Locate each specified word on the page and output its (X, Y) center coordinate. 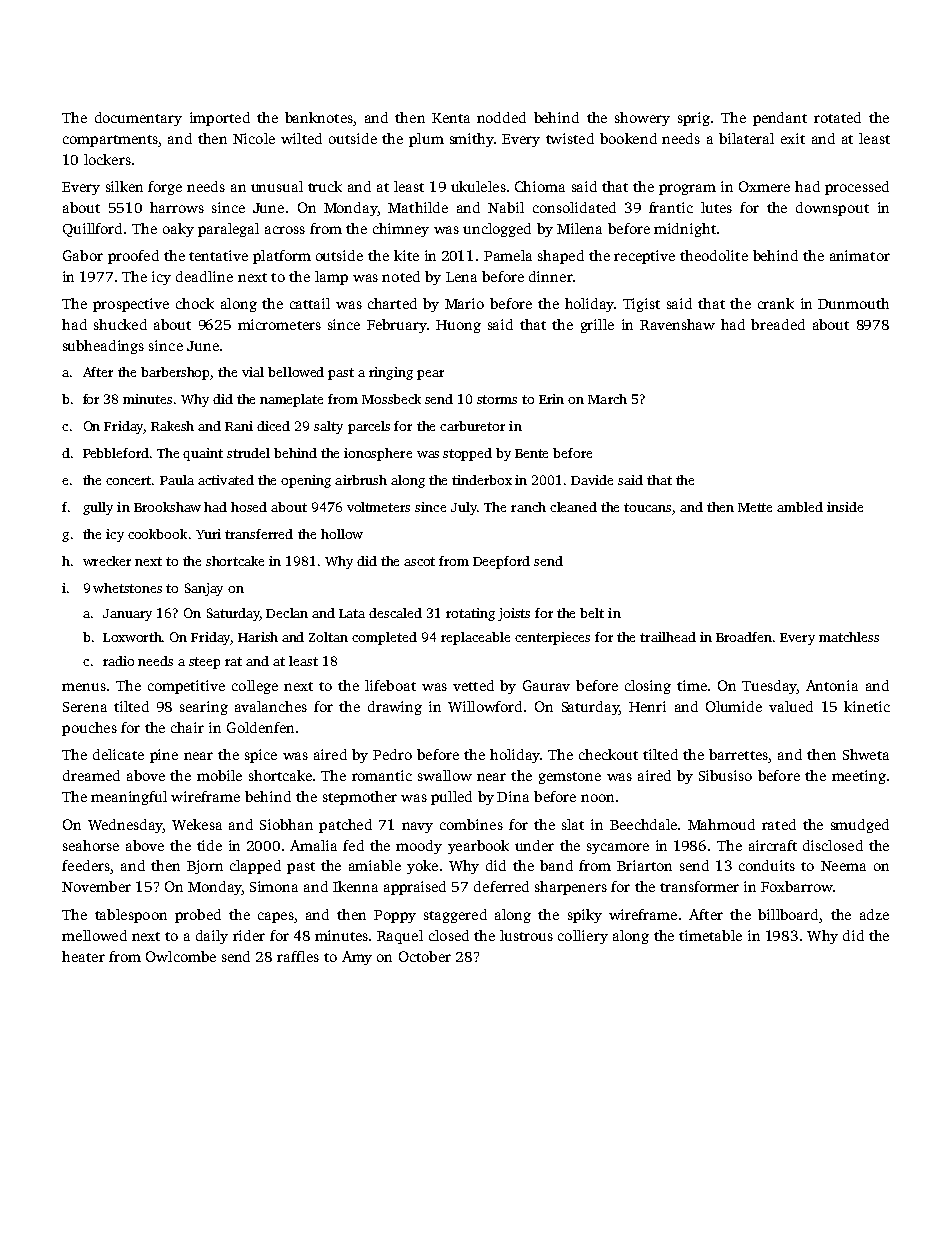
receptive (644, 257)
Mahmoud (721, 824)
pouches (89, 729)
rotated (837, 117)
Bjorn (205, 867)
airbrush (361, 480)
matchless (849, 637)
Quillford (92, 230)
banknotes (319, 117)
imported (220, 119)
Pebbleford (116, 453)
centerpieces (552, 638)
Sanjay (204, 589)
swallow (445, 775)
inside (845, 507)
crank (776, 303)
